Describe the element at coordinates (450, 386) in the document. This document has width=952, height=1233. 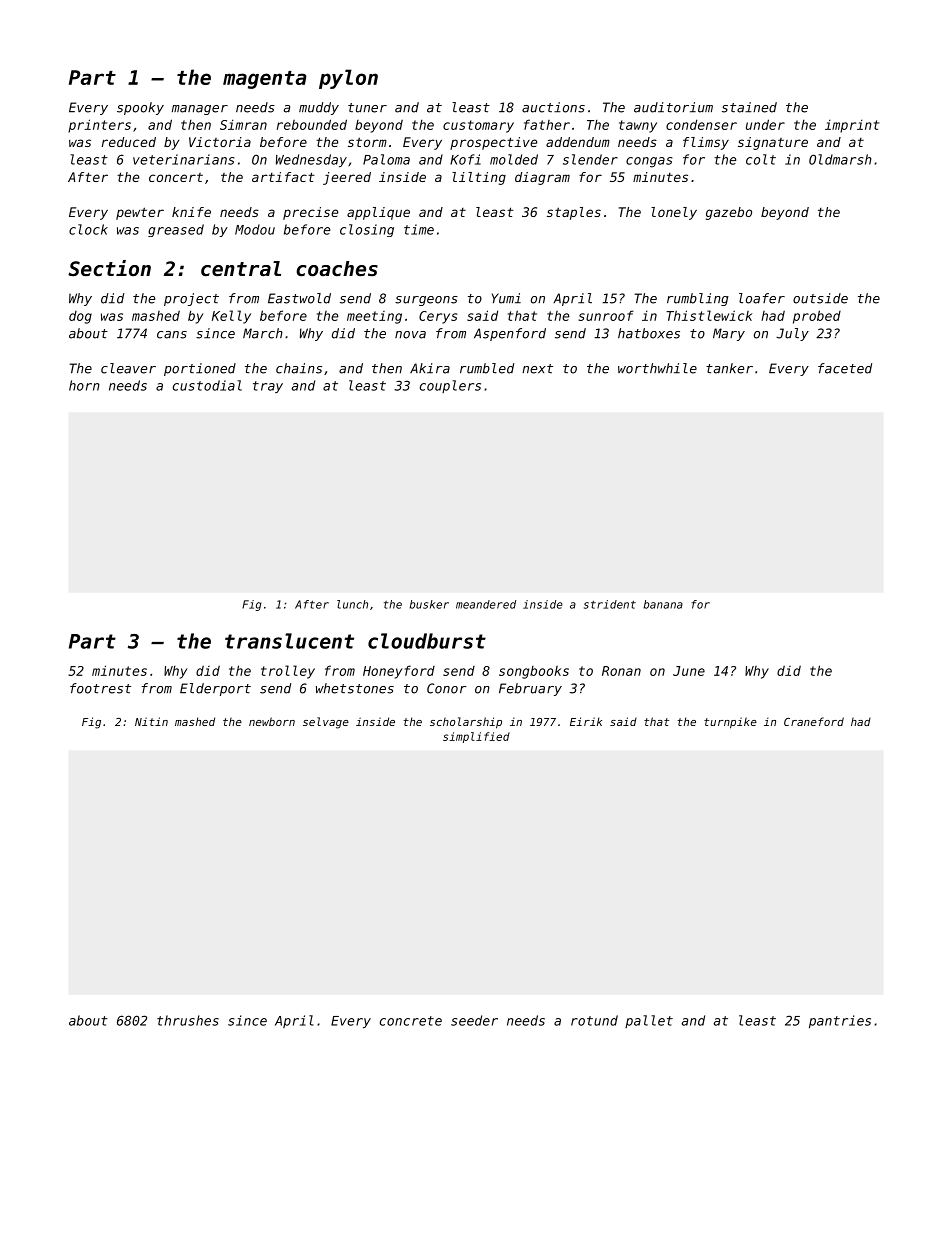
I see `couplers` at that location.
